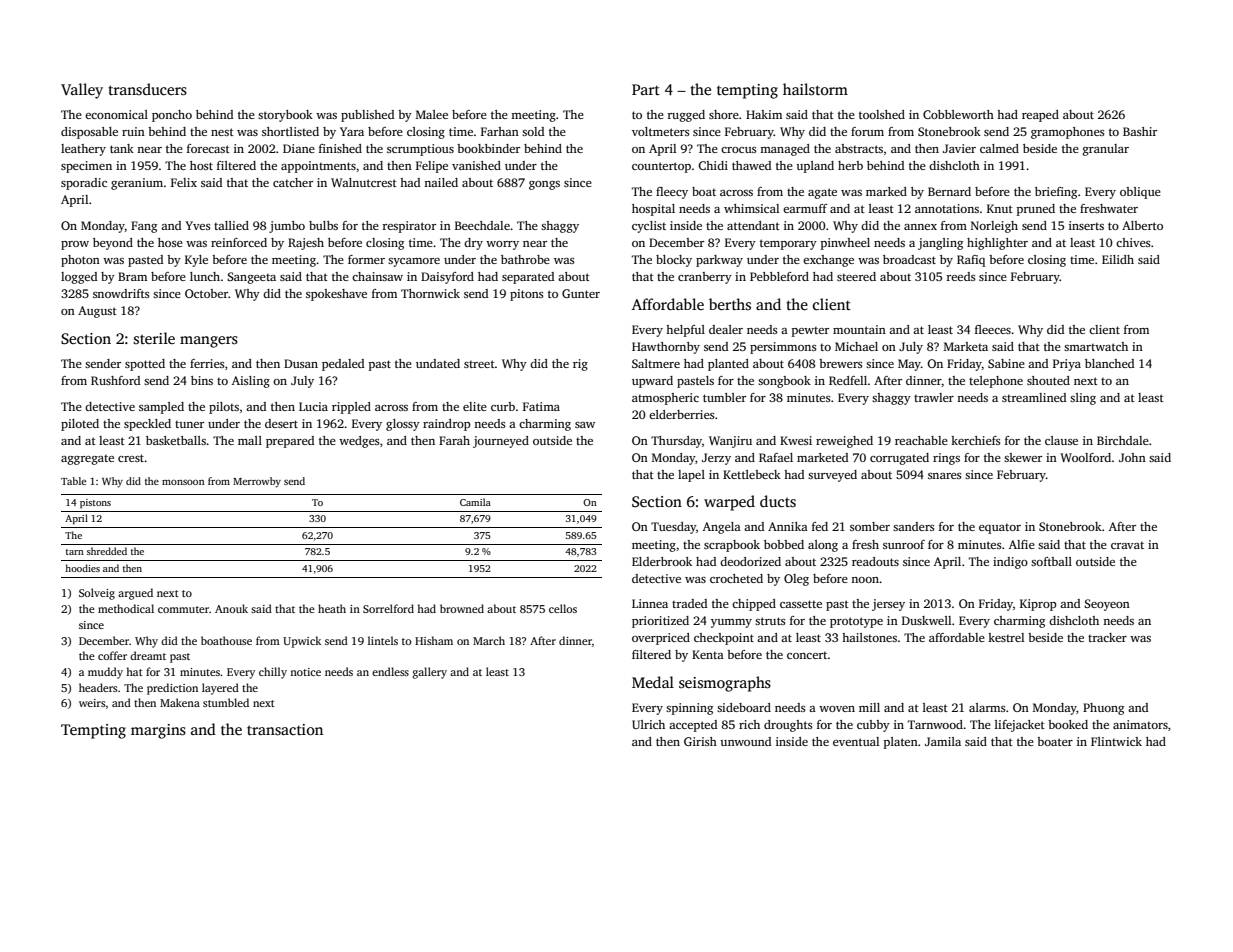  Describe the element at coordinates (147, 89) in the document. I see `transducers` at that location.
